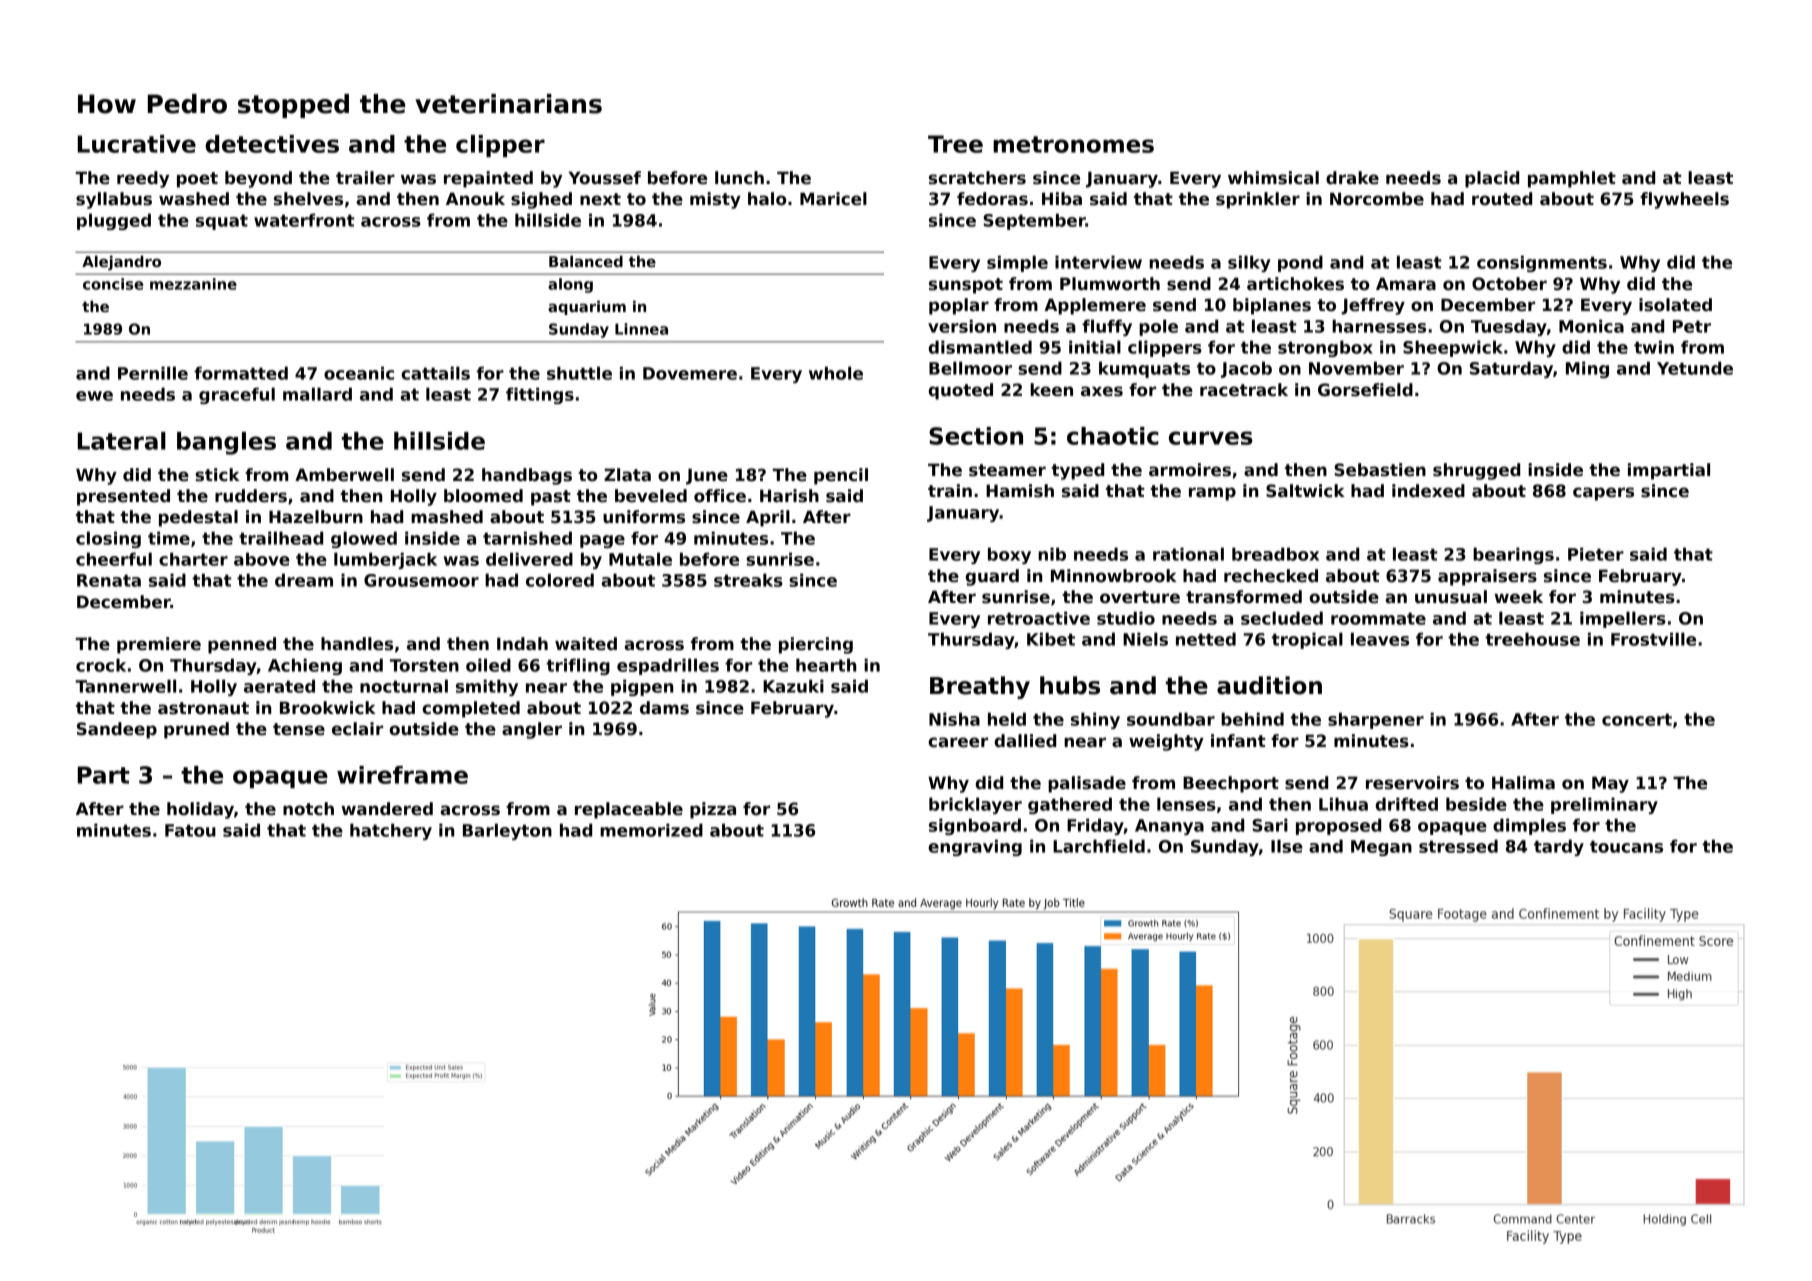 The image size is (1812, 1281). I want to click on impellers, so click(1623, 619).
